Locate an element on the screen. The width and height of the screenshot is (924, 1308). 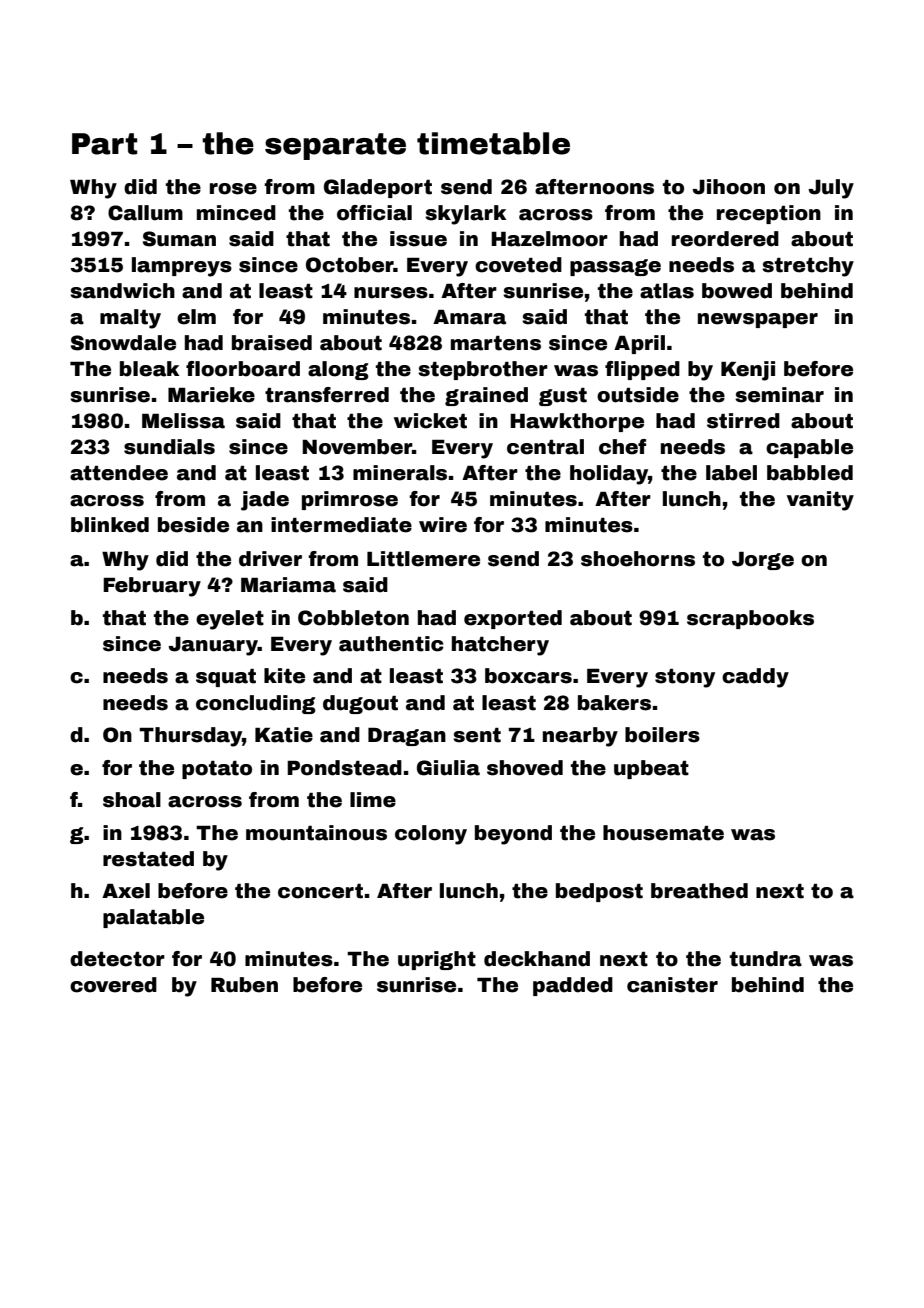
squat is located at coordinates (226, 678).
